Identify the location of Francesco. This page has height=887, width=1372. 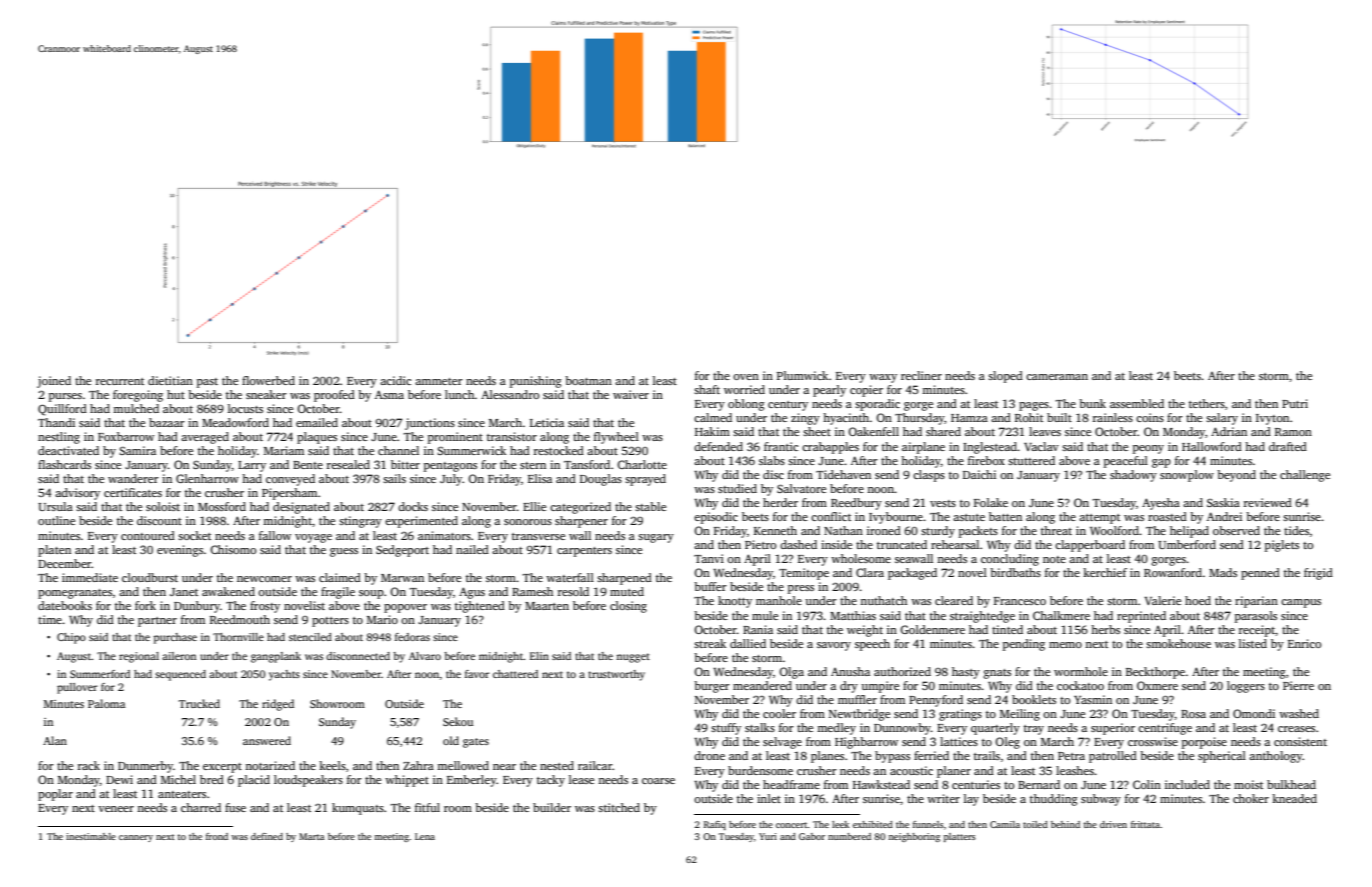
(1020, 601).
